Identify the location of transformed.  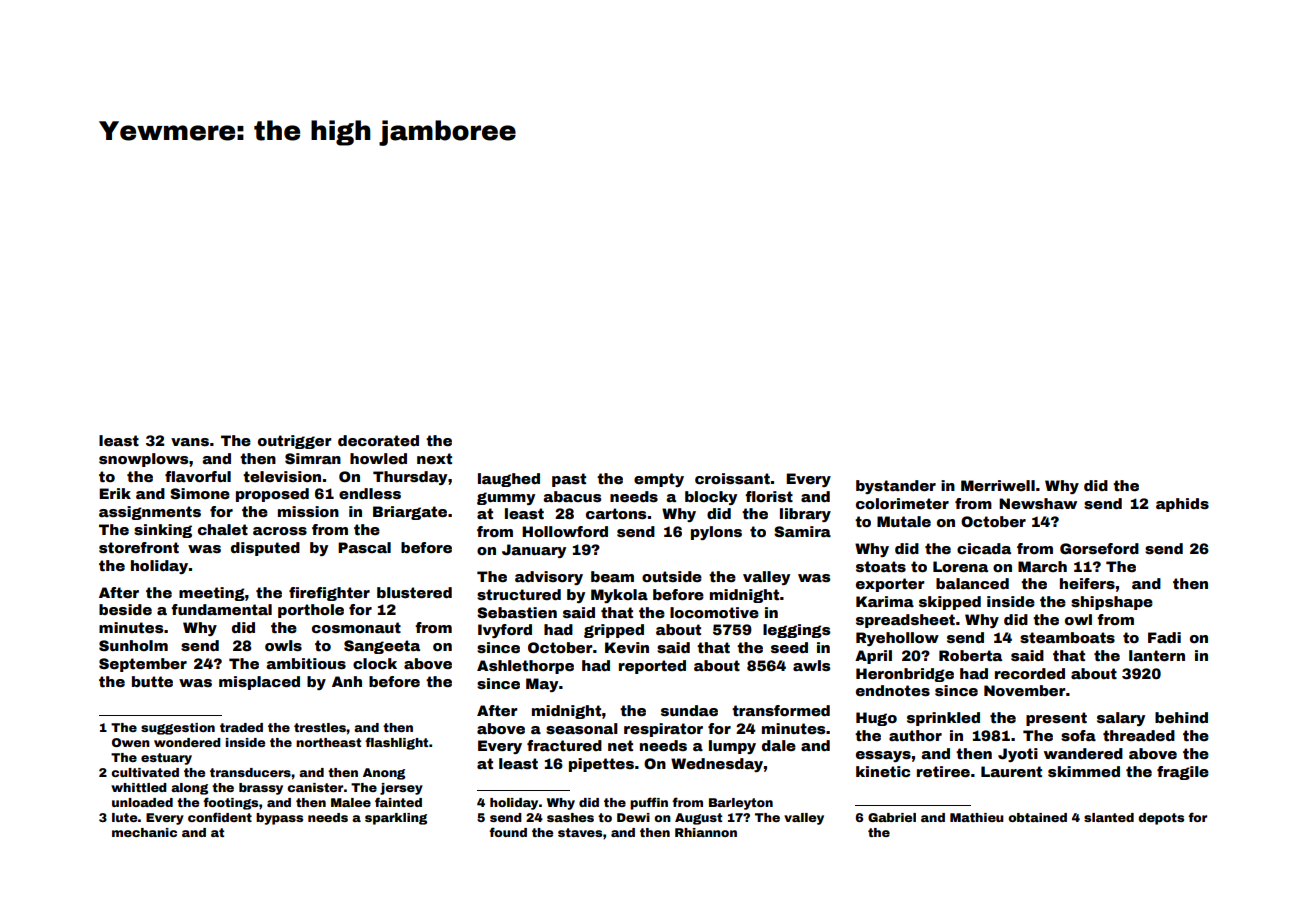
(781, 710).
